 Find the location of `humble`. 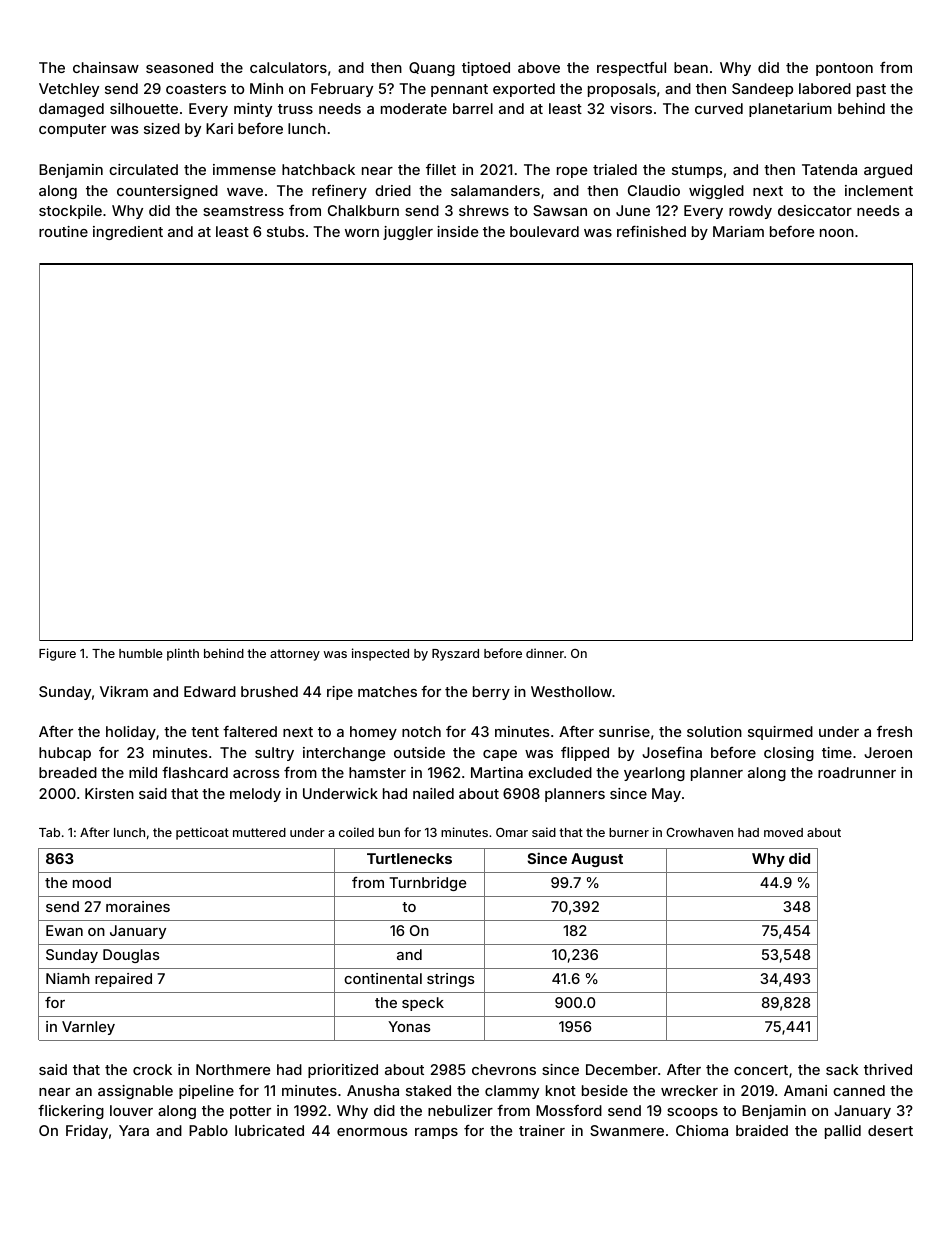

humble is located at coordinates (141, 653).
